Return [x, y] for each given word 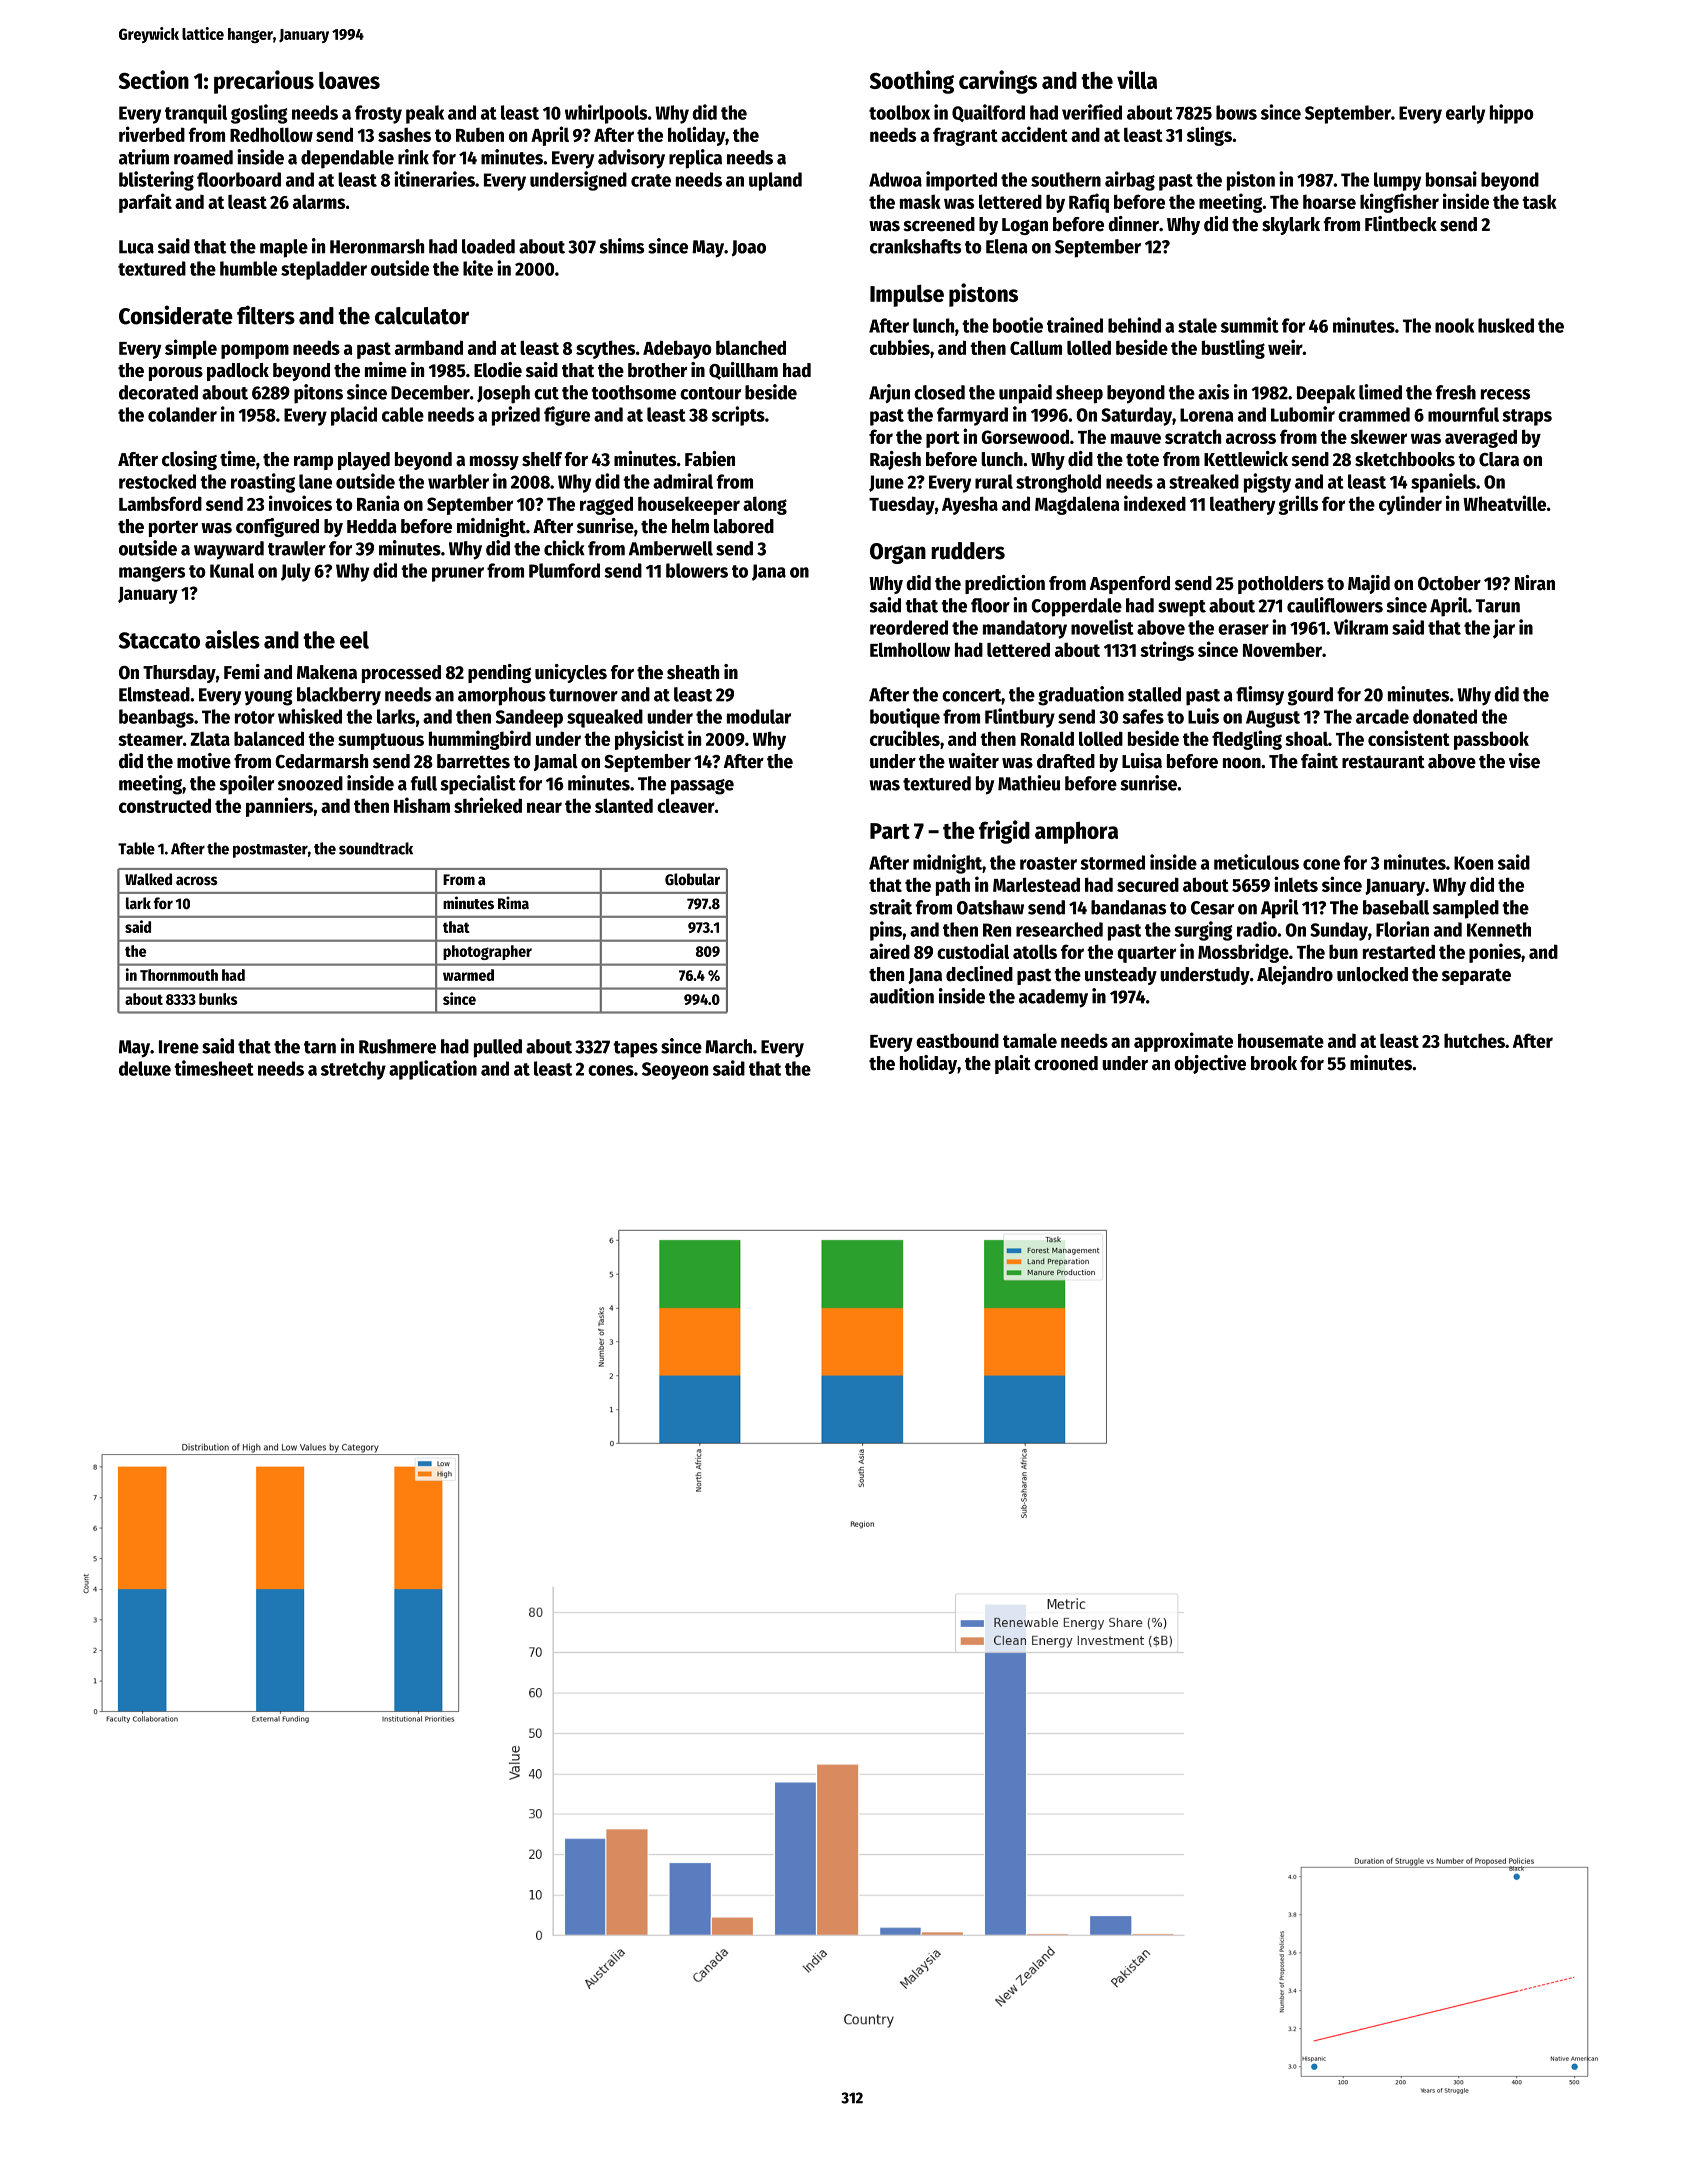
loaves [349, 80]
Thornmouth [179, 975]
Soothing [912, 82]
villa [1137, 79]
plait [1013, 1064]
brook [1274, 1063]
